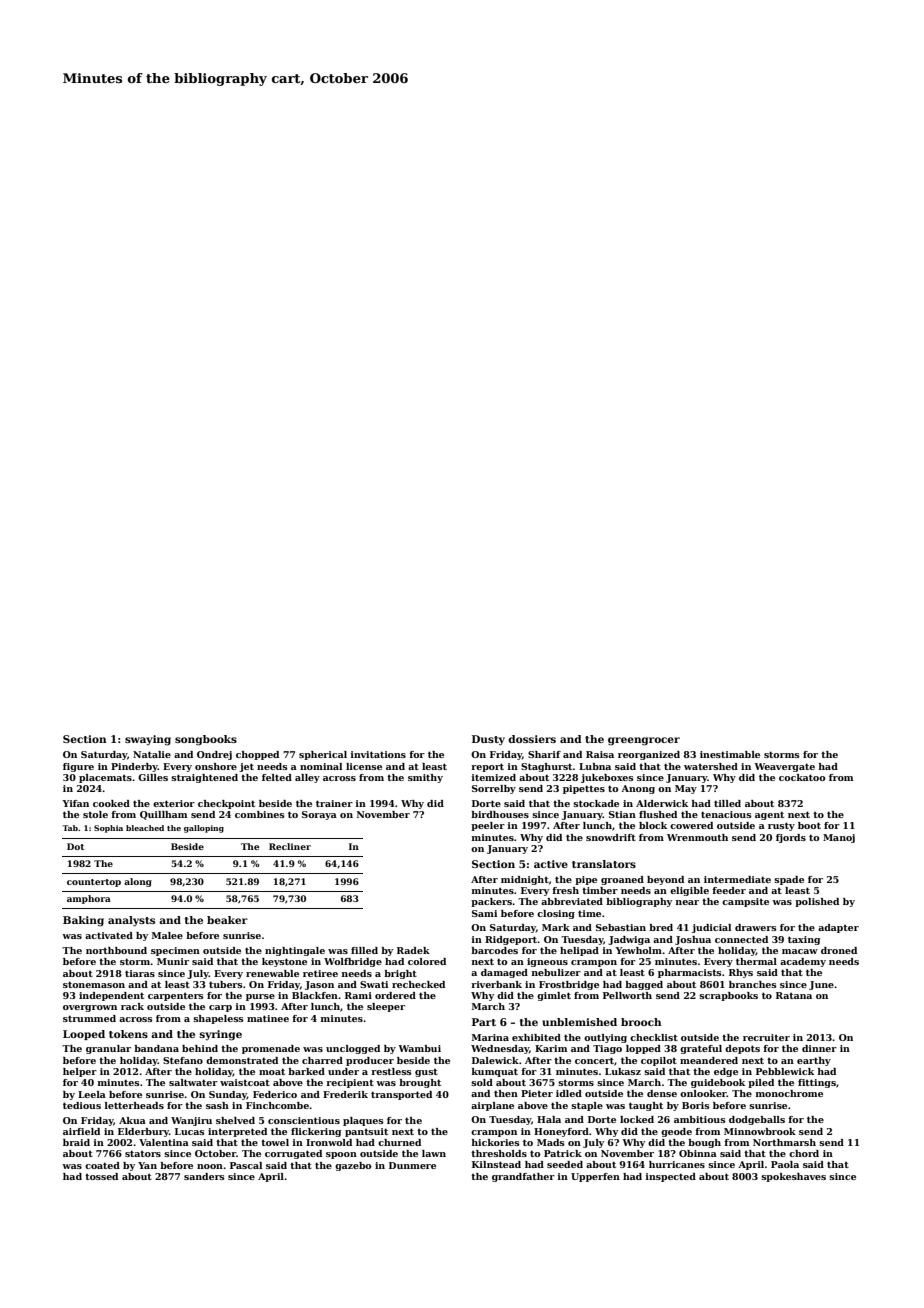 The image size is (924, 1308). What do you see at coordinates (491, 902) in the image?
I see `packers` at bounding box center [491, 902].
